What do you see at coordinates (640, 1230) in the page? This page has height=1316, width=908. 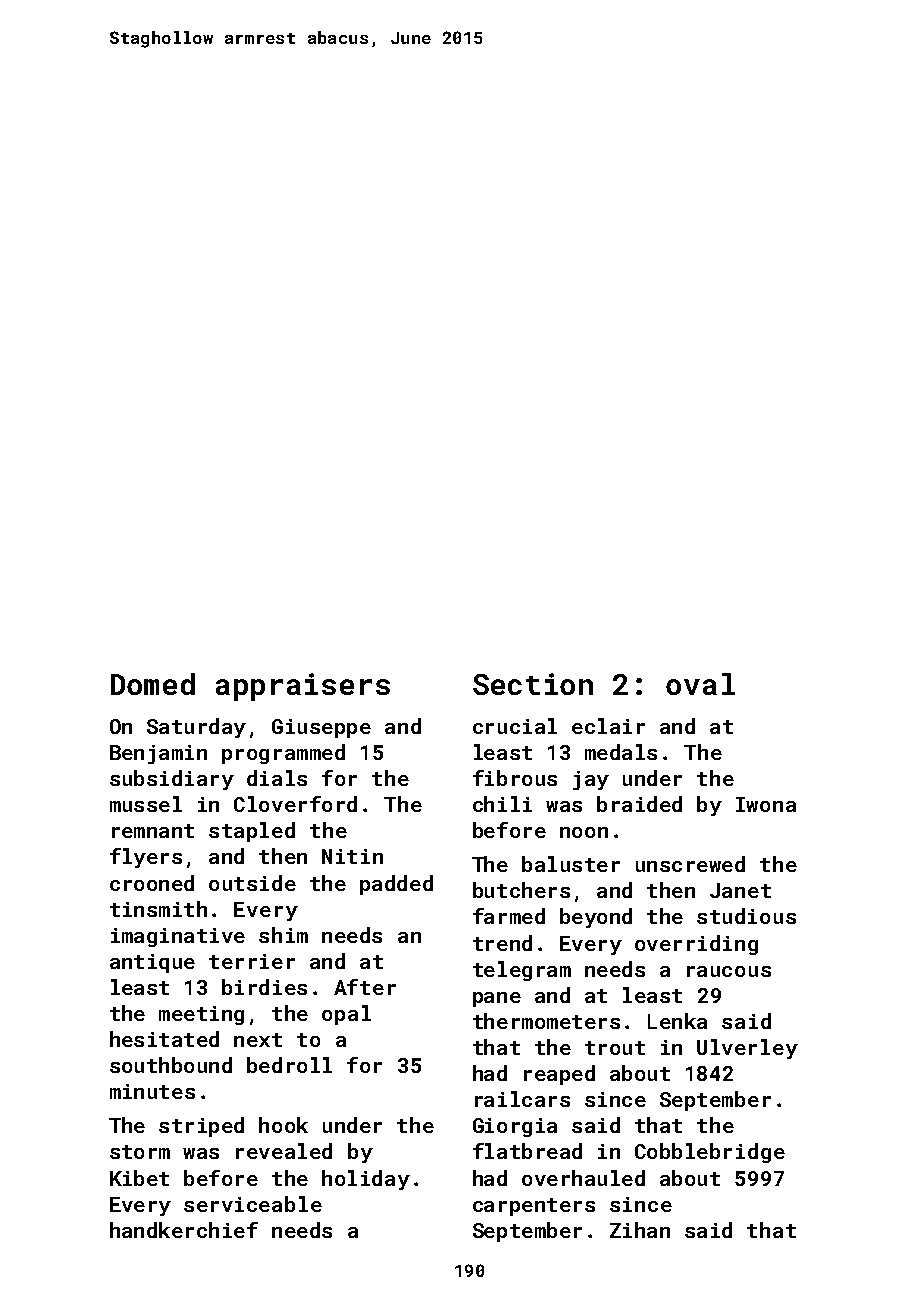 I see `Zihan` at bounding box center [640, 1230].
